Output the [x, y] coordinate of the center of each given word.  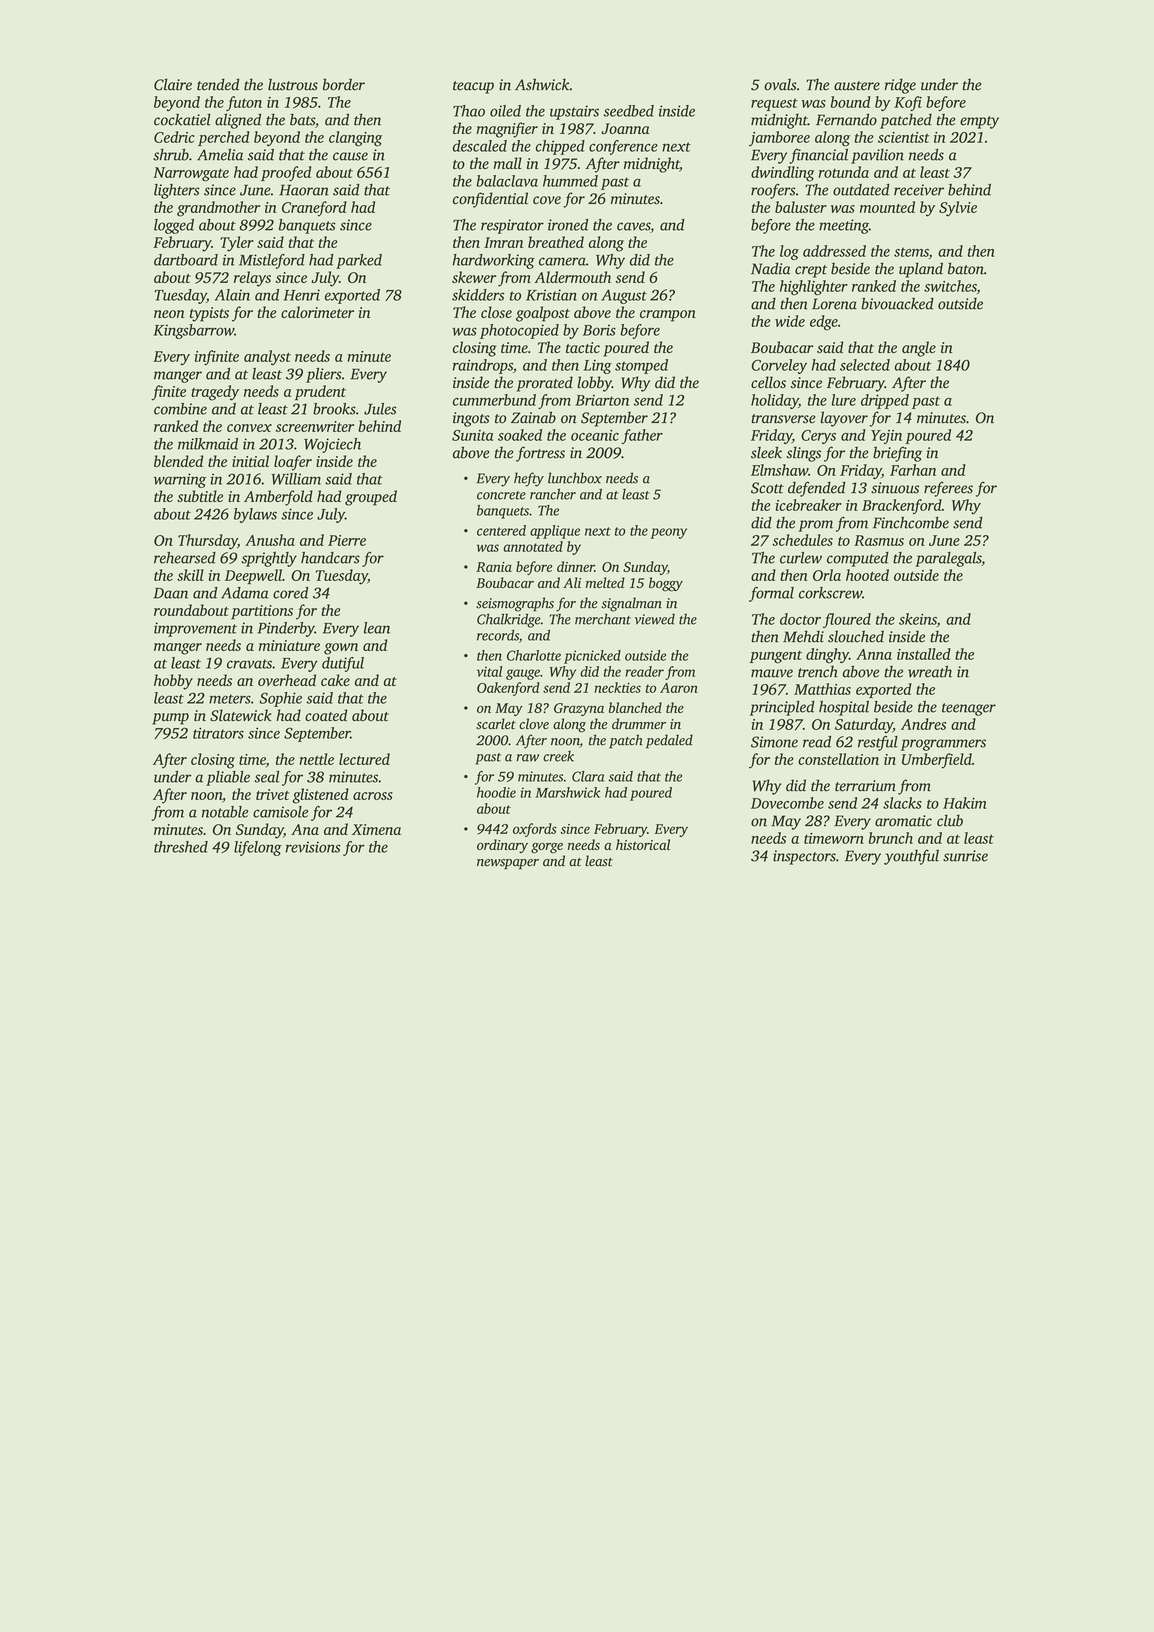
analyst [267, 358]
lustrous [293, 84]
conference [623, 147]
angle [919, 349]
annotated [533, 546]
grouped [371, 498]
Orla [827, 575]
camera [562, 261]
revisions [313, 847]
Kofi [908, 103]
